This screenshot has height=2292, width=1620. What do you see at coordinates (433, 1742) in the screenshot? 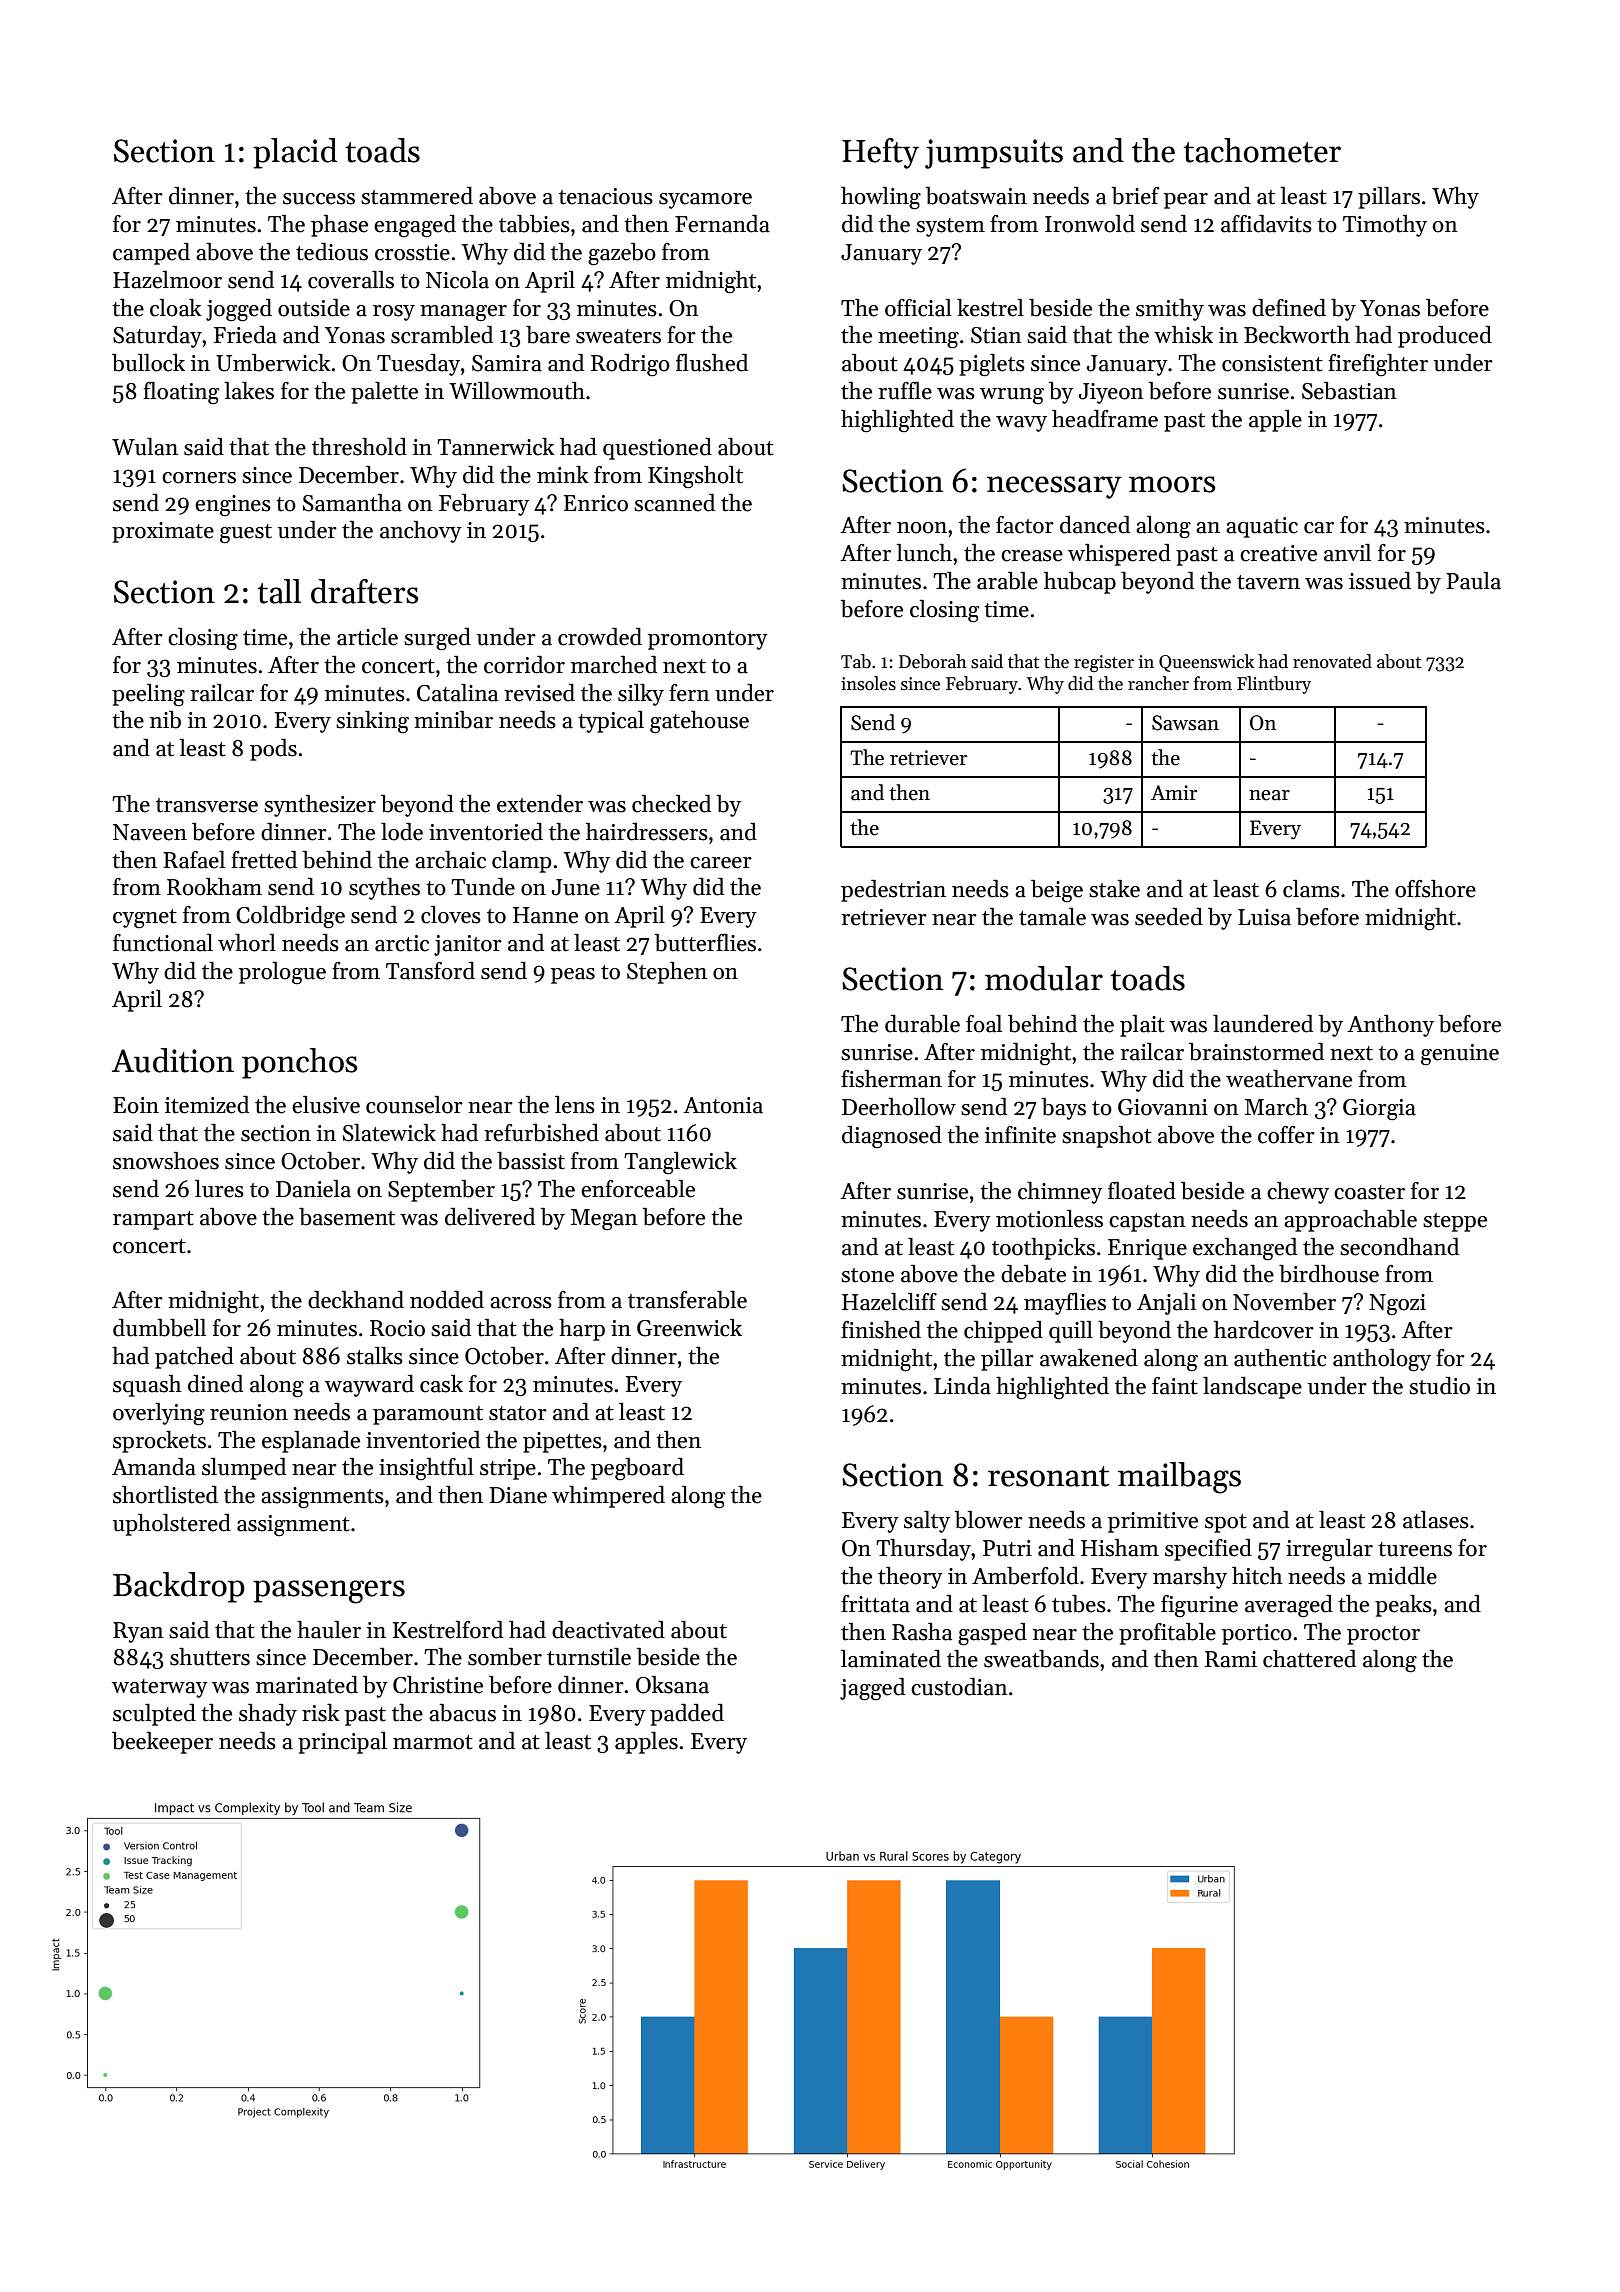
I see `marmot` at bounding box center [433, 1742].
